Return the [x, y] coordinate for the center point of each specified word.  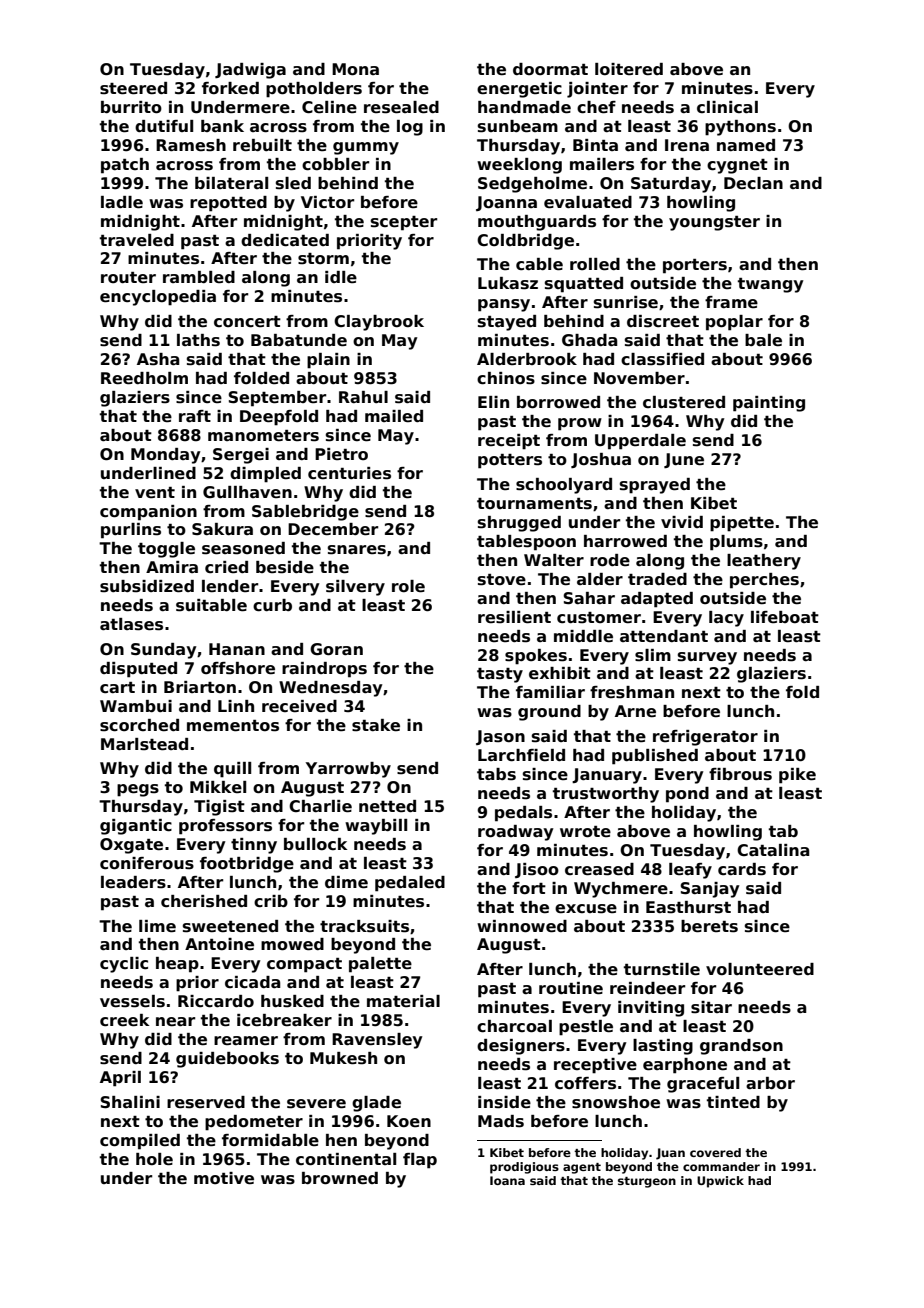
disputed [138, 670]
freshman [632, 692]
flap [420, 1161]
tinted [733, 1102]
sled [293, 183]
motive [224, 1178]
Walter [554, 560]
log [410, 128]
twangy [770, 285]
